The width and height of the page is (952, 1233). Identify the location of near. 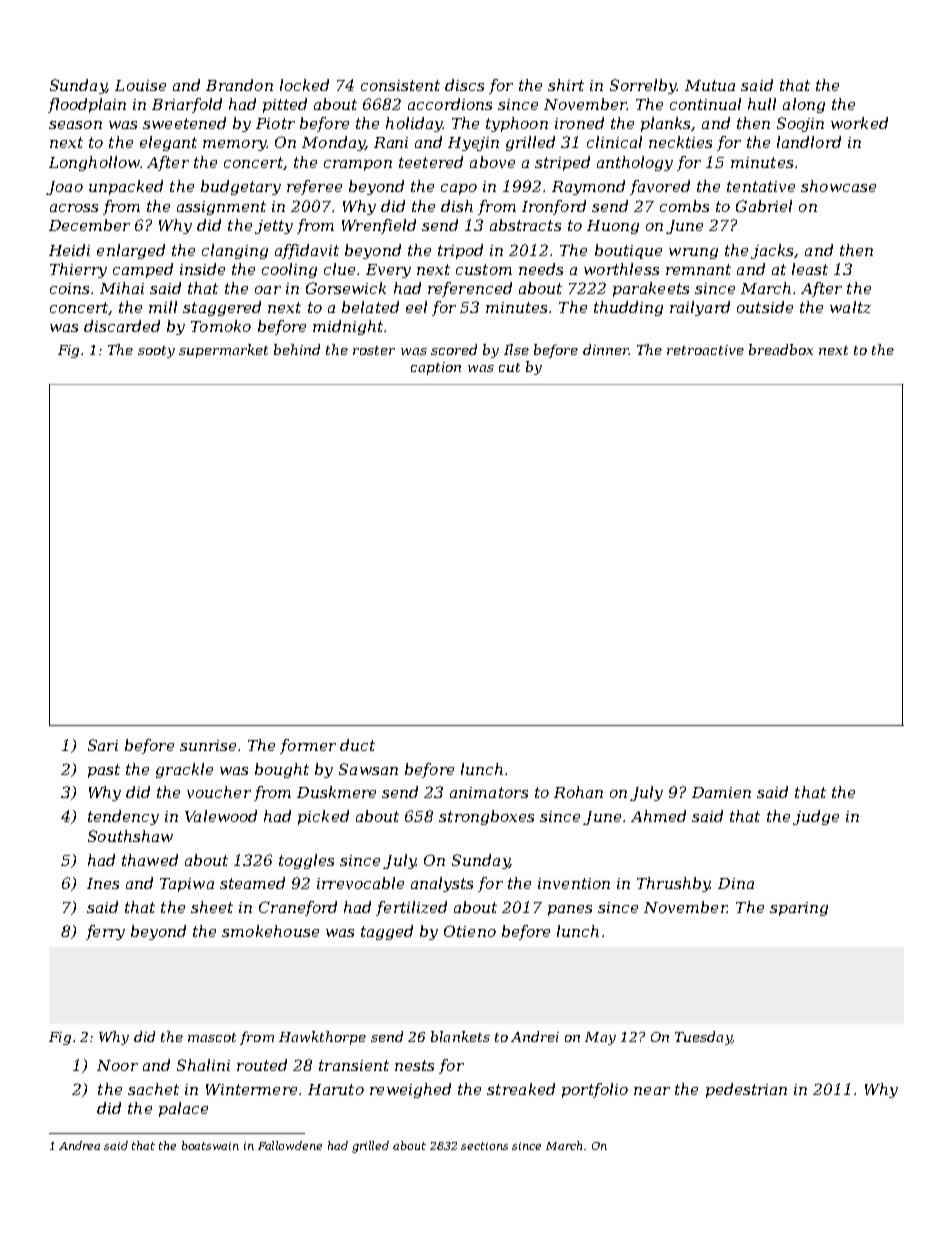
(652, 1091).
